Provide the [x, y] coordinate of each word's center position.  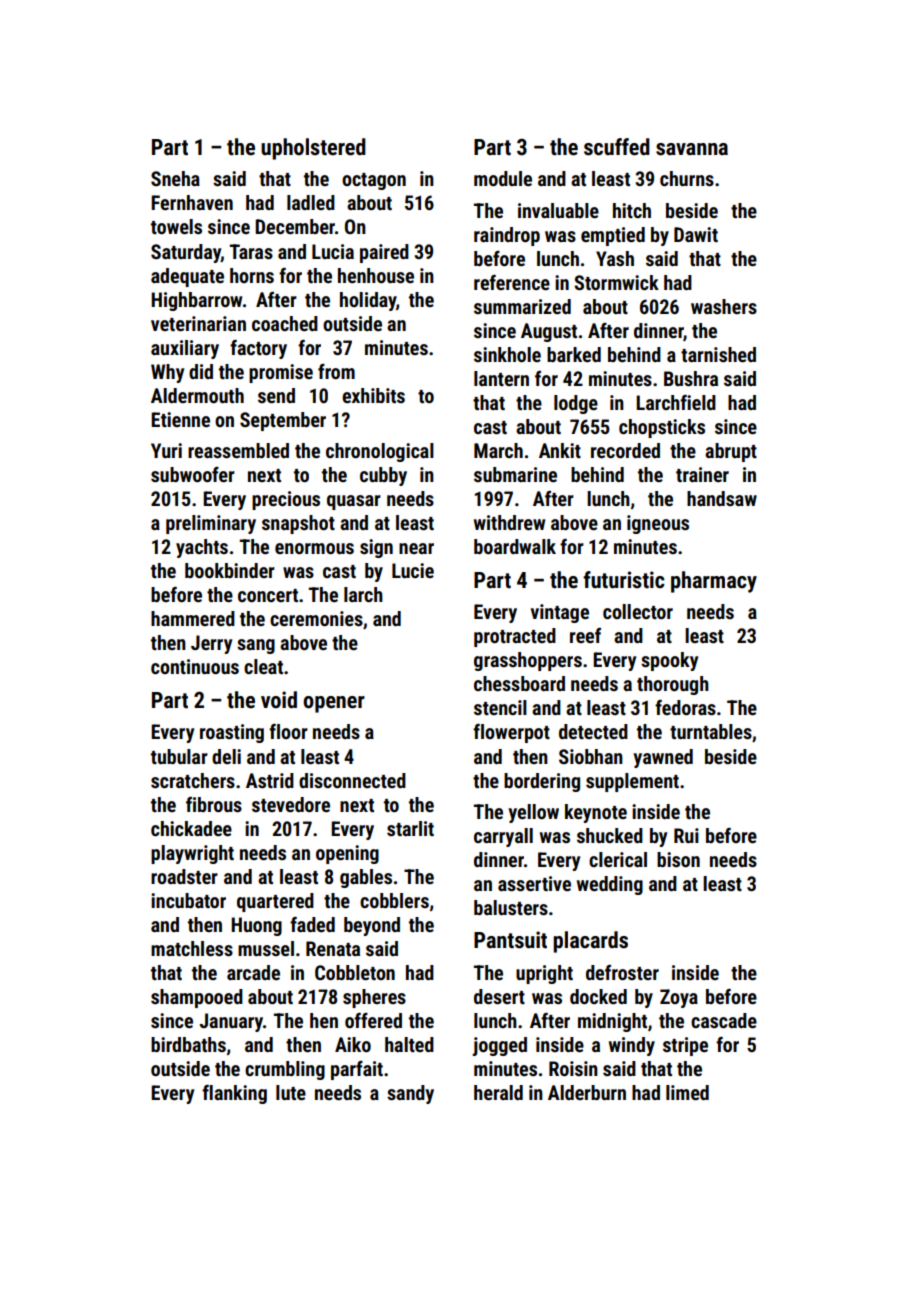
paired [384, 253]
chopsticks [662, 428]
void [279, 700]
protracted [515, 637]
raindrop [507, 236]
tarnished [718, 354]
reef [585, 635]
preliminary [211, 524]
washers [724, 306]
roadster [184, 876]
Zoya [679, 998]
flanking [234, 1094]
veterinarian [198, 323]
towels [176, 226]
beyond [372, 926]
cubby [383, 476]
